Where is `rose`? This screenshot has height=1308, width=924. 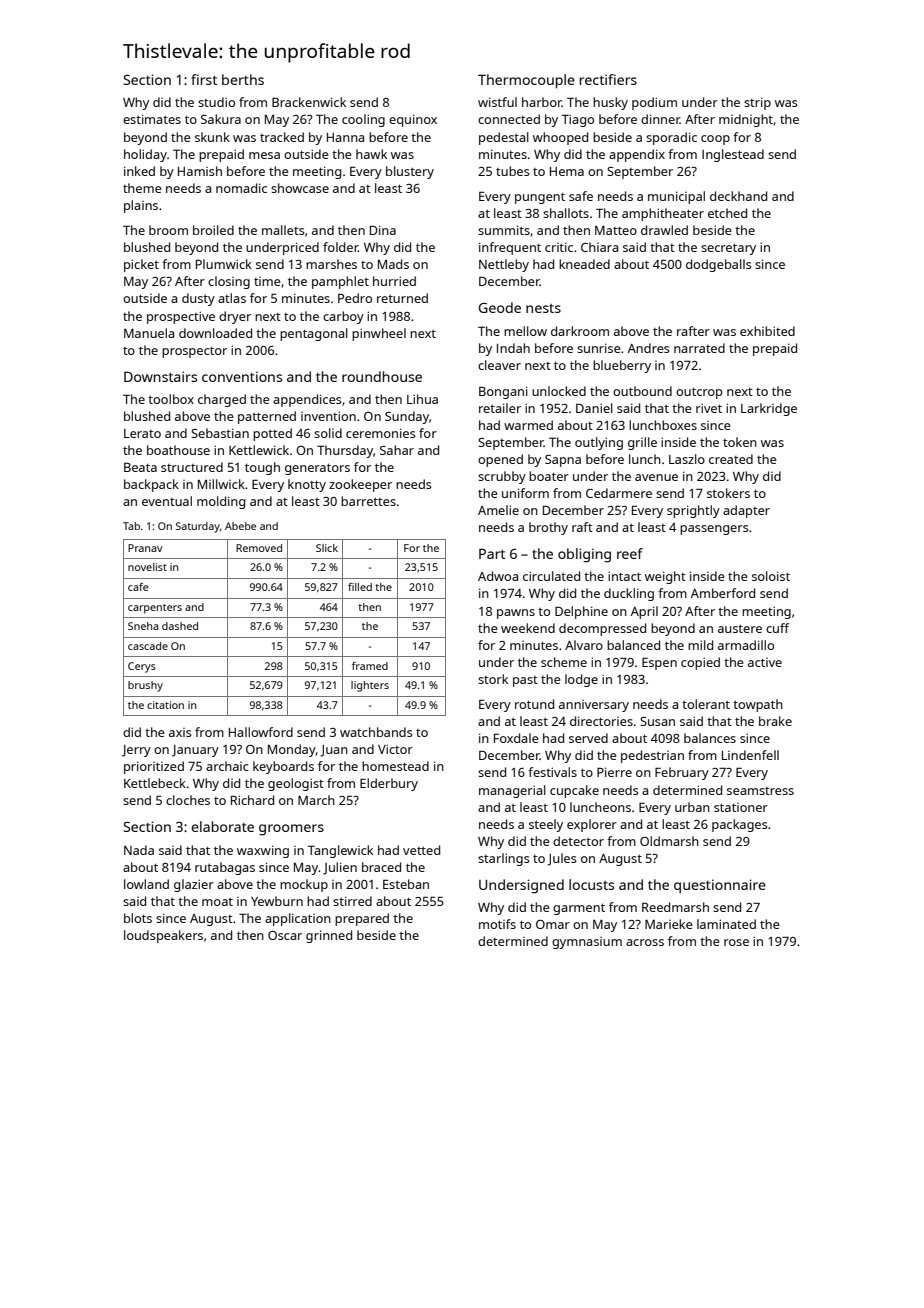
rose is located at coordinates (736, 942).
